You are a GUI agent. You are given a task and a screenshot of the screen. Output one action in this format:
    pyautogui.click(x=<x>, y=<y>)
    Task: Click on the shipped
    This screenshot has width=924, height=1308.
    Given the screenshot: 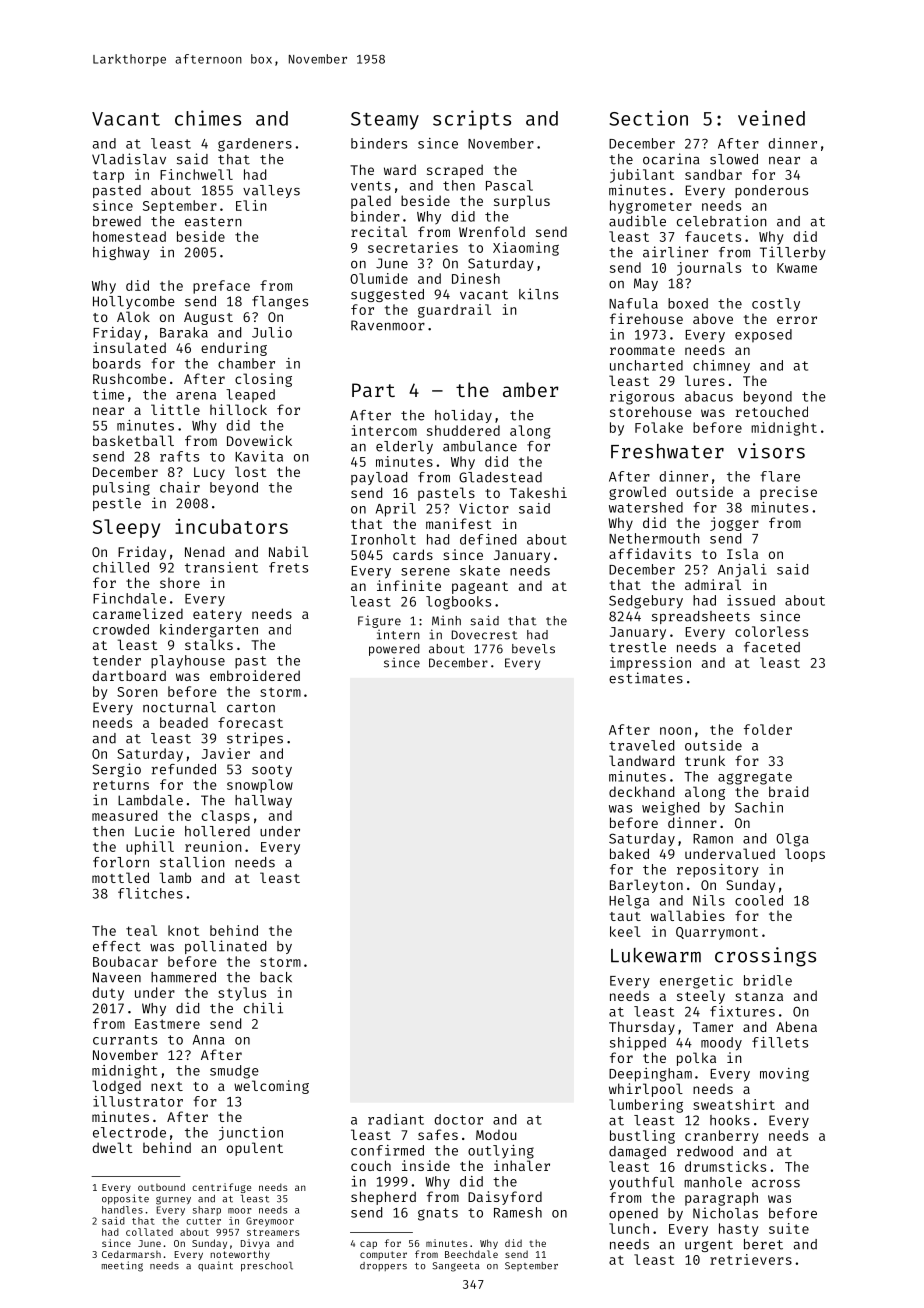 What is the action you would take?
    pyautogui.click(x=638, y=1044)
